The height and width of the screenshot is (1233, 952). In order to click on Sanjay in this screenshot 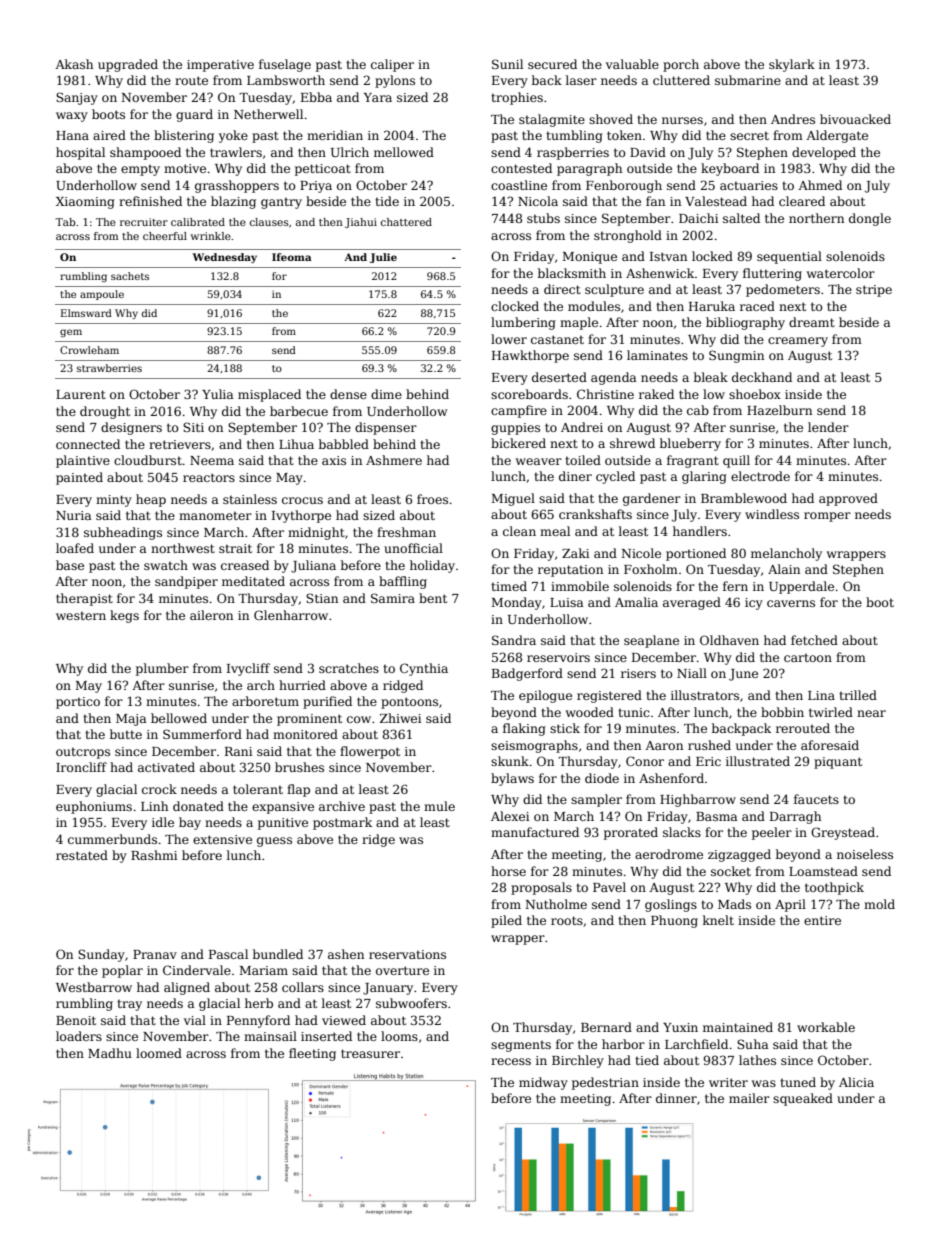, I will do `click(77, 98)`.
